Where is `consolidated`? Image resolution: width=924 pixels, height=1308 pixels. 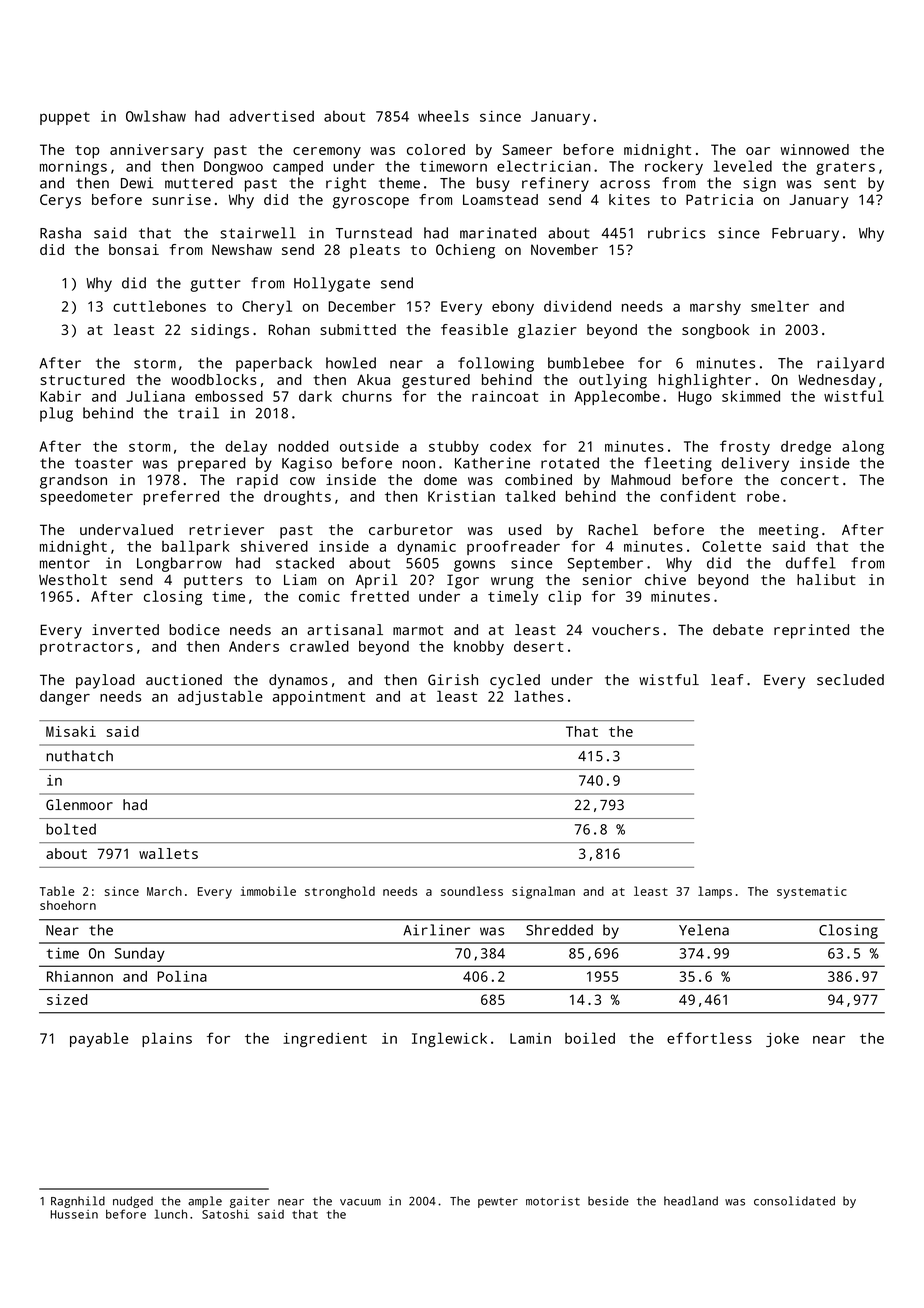
consolidated is located at coordinates (794, 1201).
